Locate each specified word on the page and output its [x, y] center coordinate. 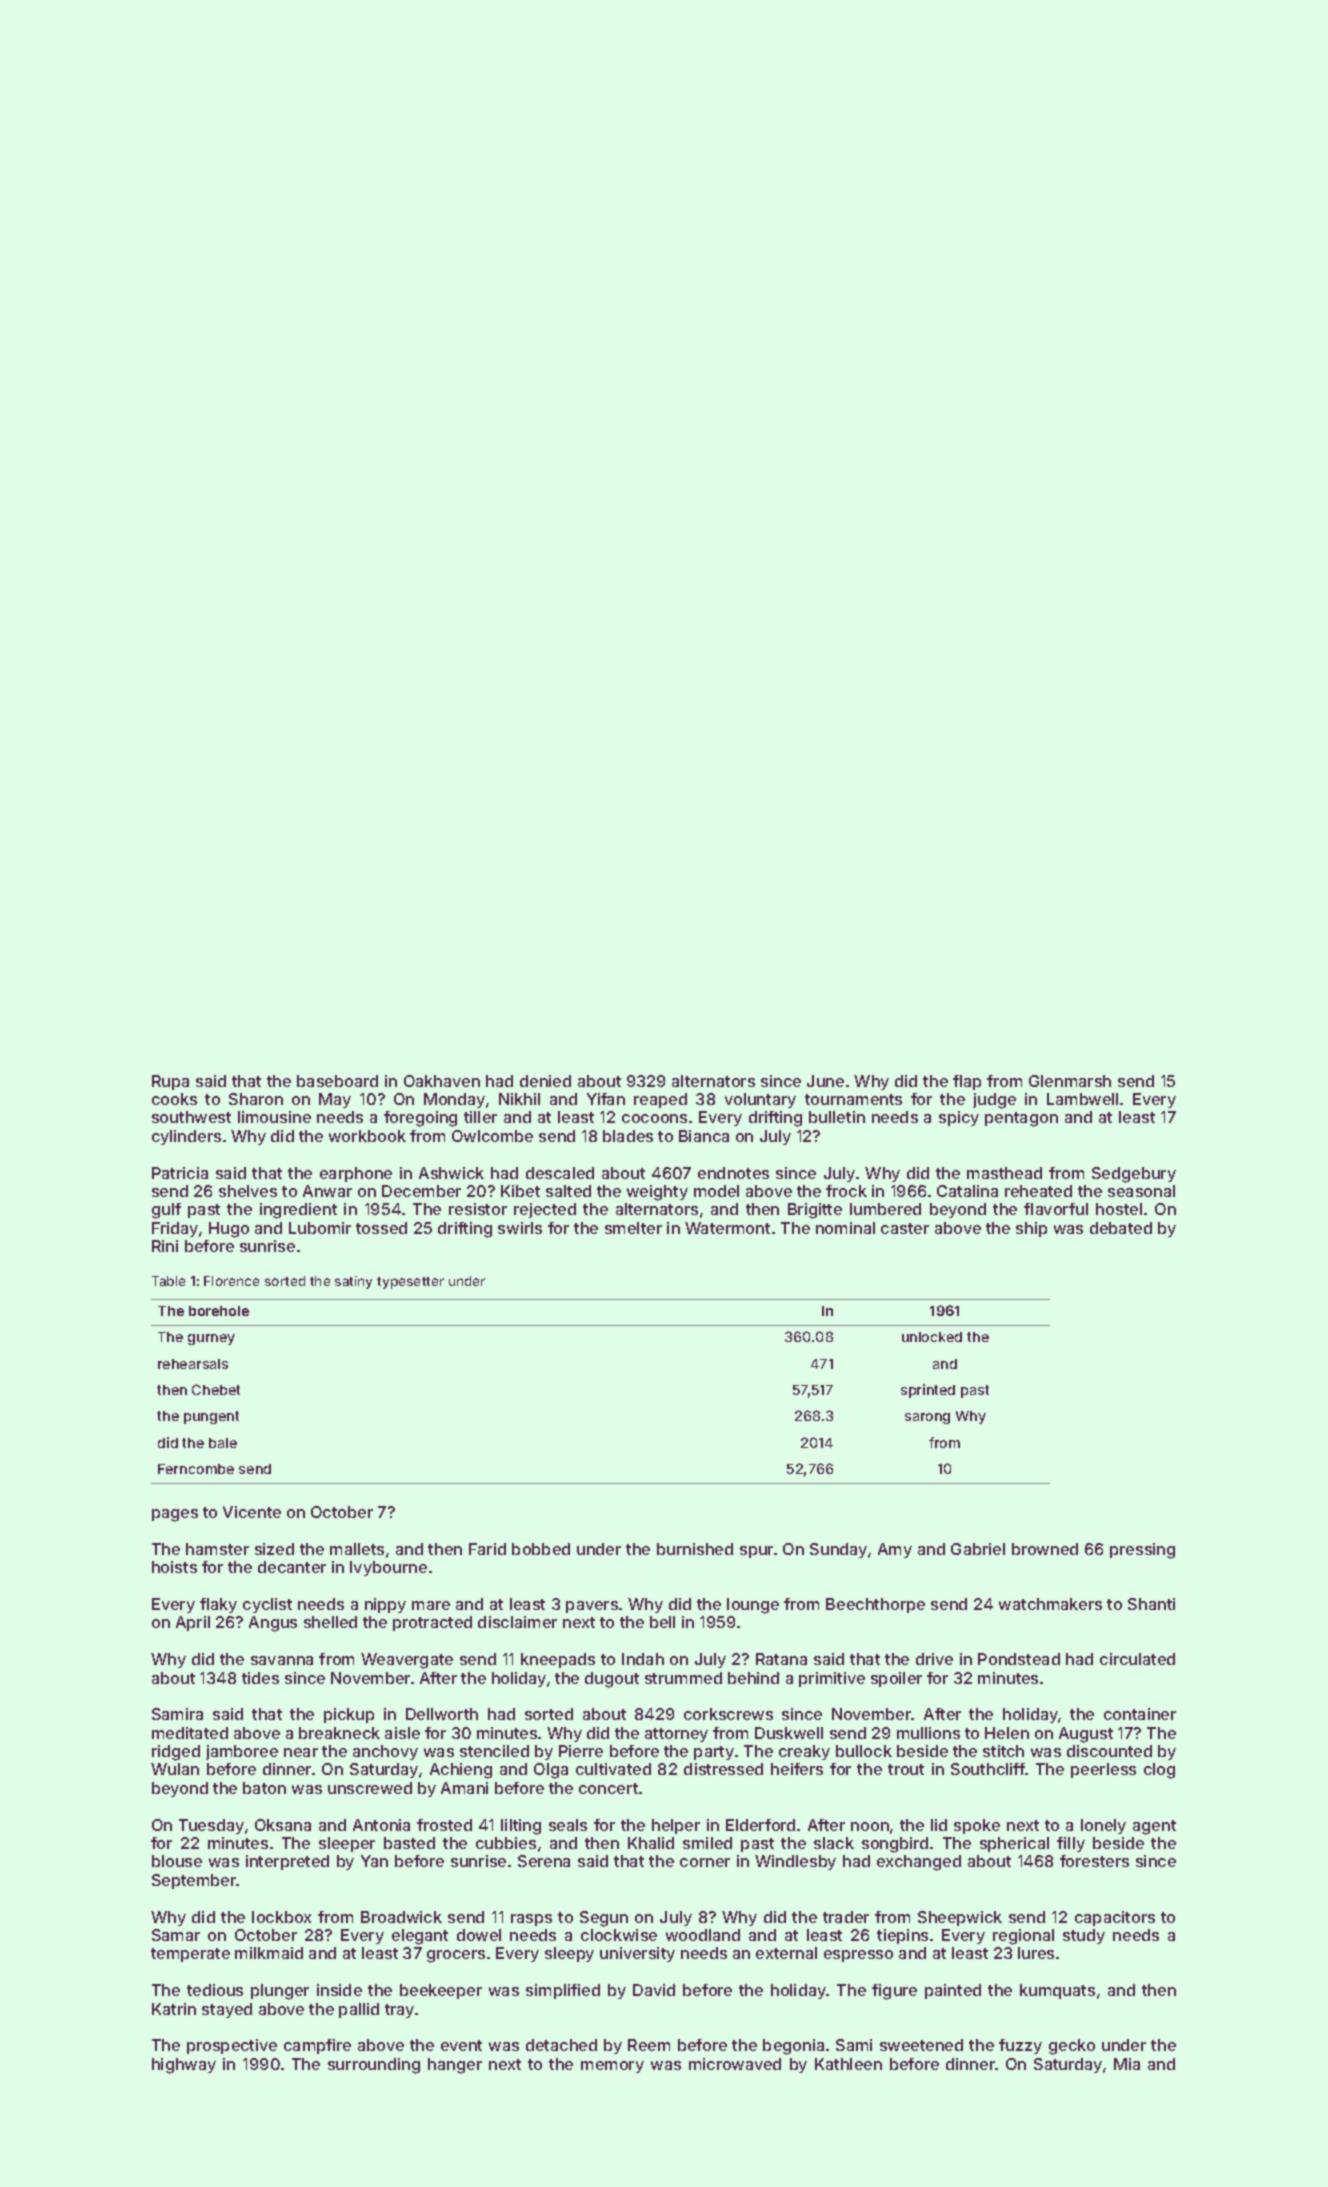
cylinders [186, 1137]
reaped [660, 1100]
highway [184, 2066]
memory [612, 2067]
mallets [357, 1549]
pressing [1142, 1551]
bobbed [541, 1549]
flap [967, 1082]
